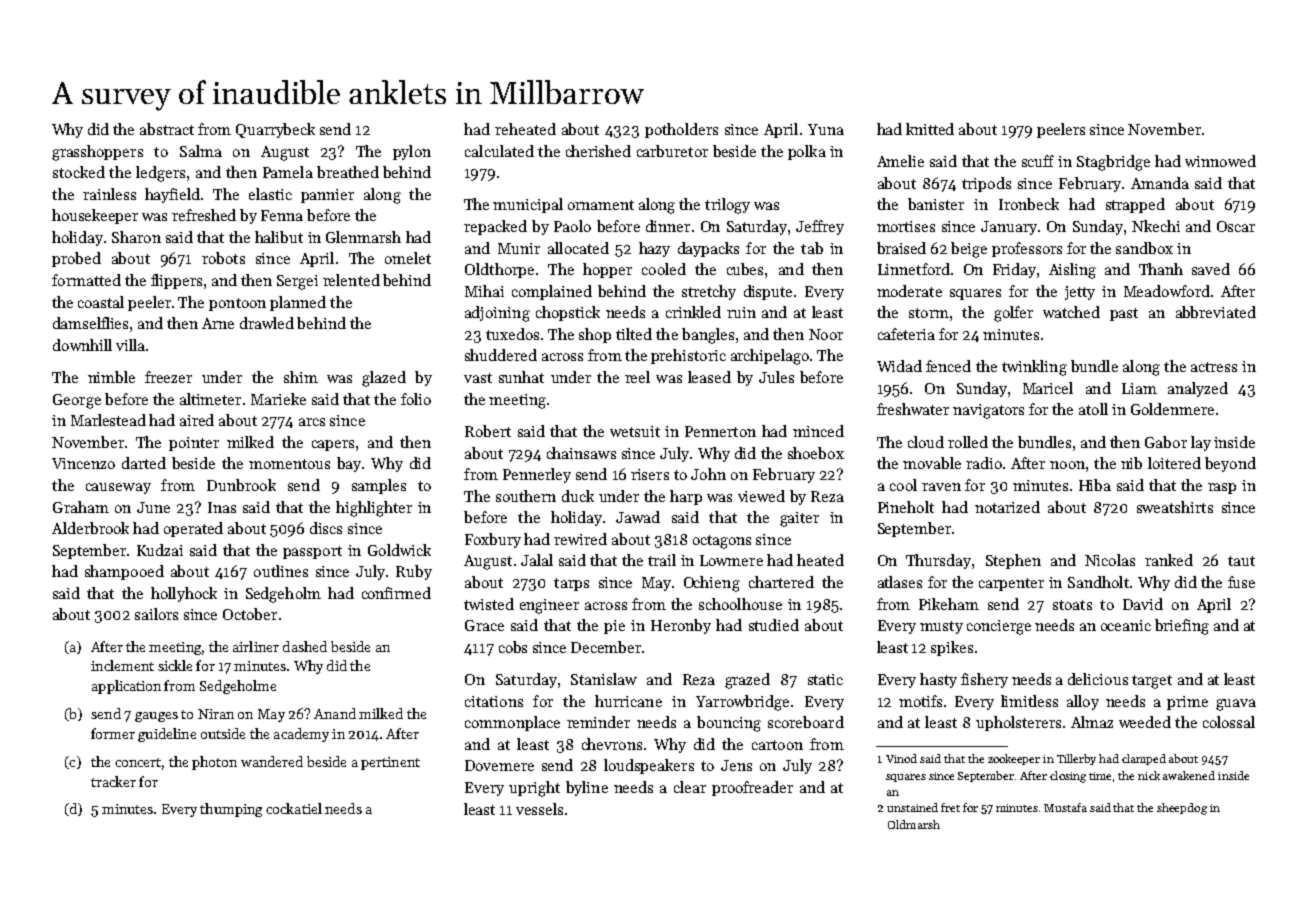  What do you see at coordinates (906, 507) in the page?
I see `Pineholt` at bounding box center [906, 507].
